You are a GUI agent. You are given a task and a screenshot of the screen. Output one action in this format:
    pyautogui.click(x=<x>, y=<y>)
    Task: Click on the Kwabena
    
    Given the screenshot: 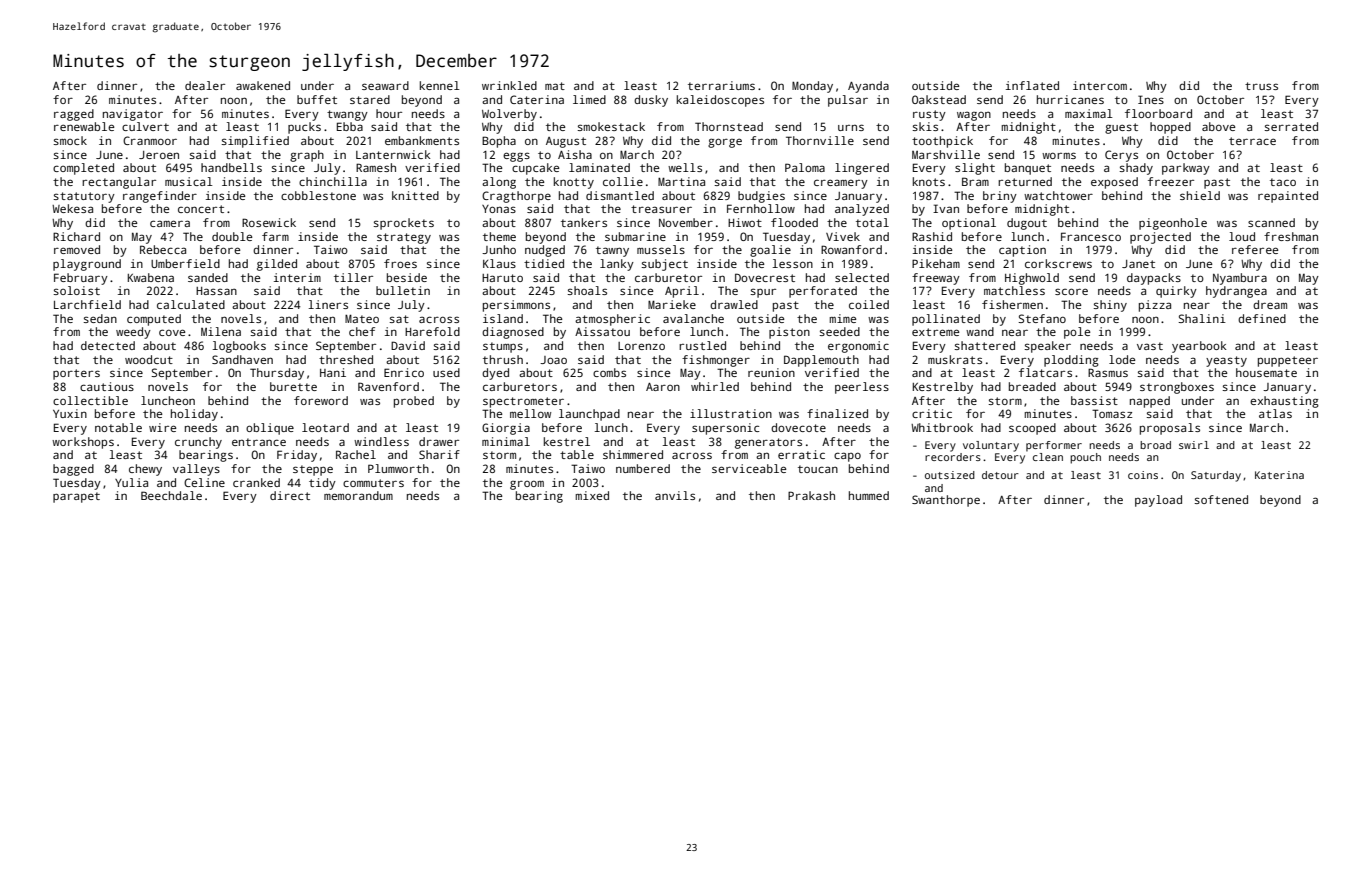 What is the action you would take?
    pyautogui.click(x=151, y=277)
